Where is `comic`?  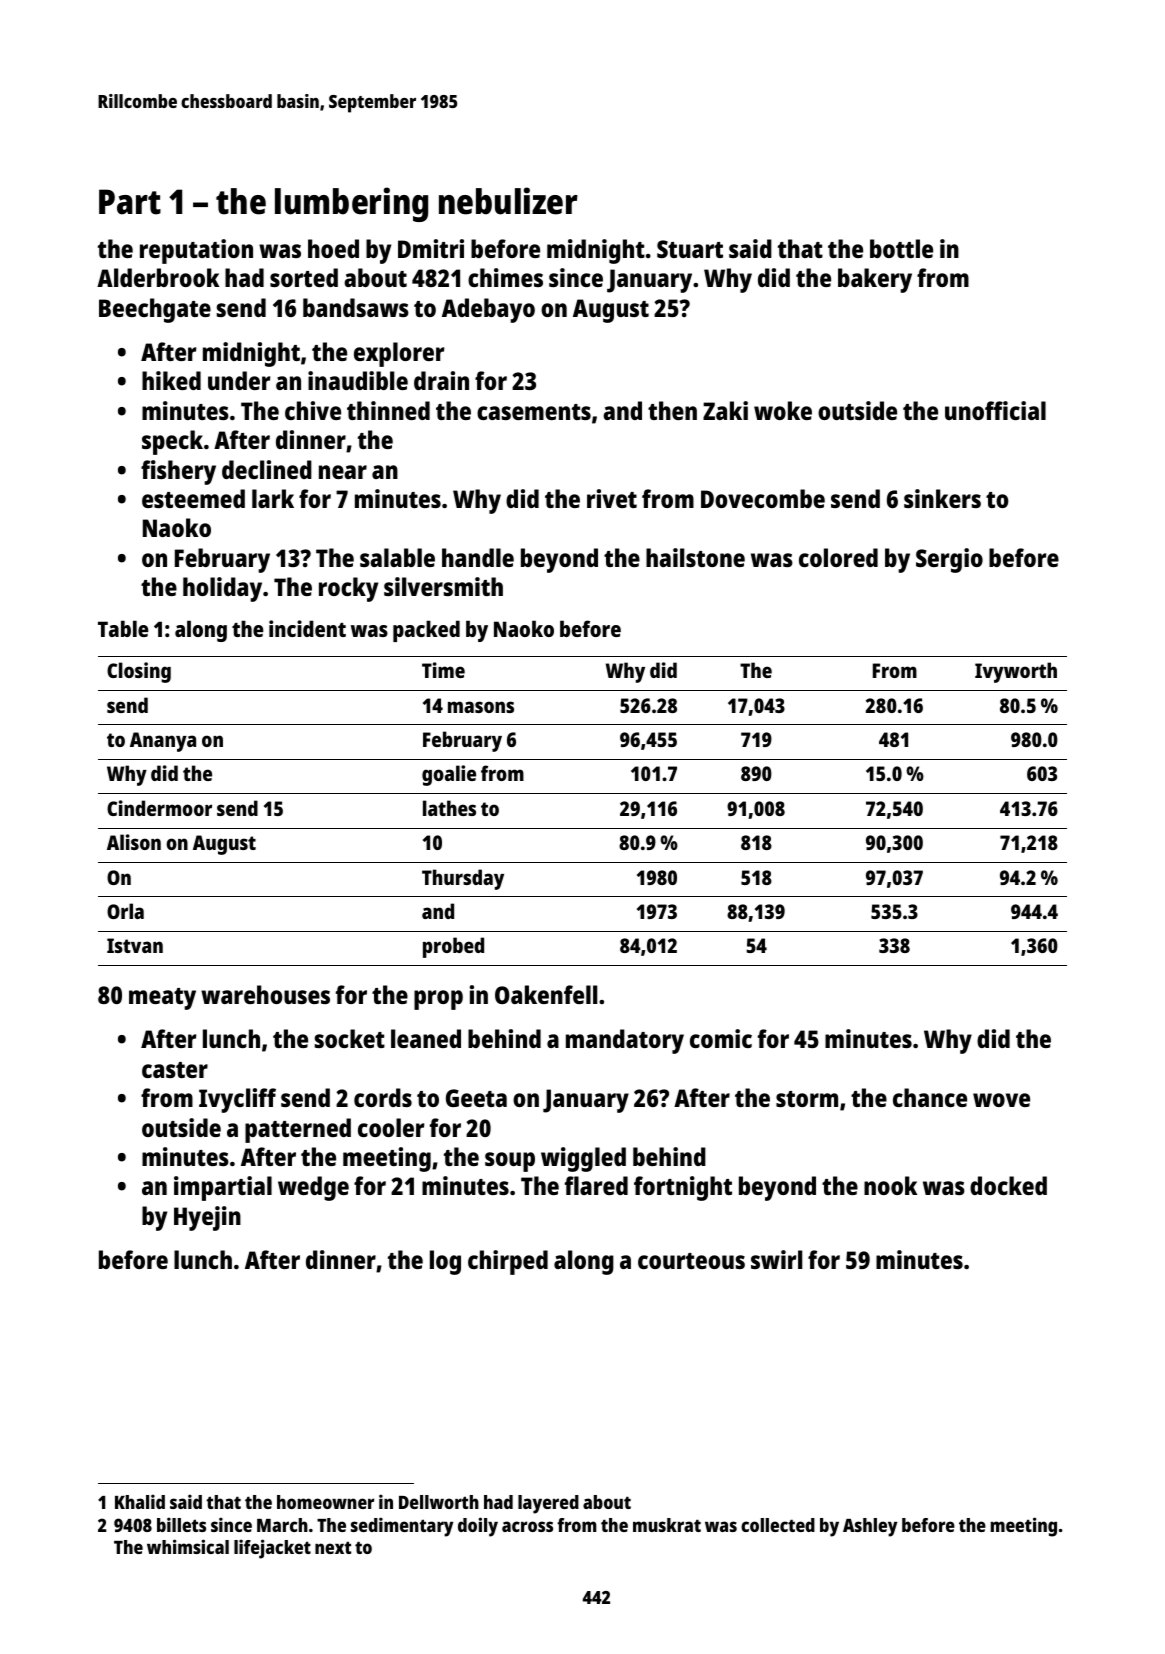
comic is located at coordinates (721, 1038).
